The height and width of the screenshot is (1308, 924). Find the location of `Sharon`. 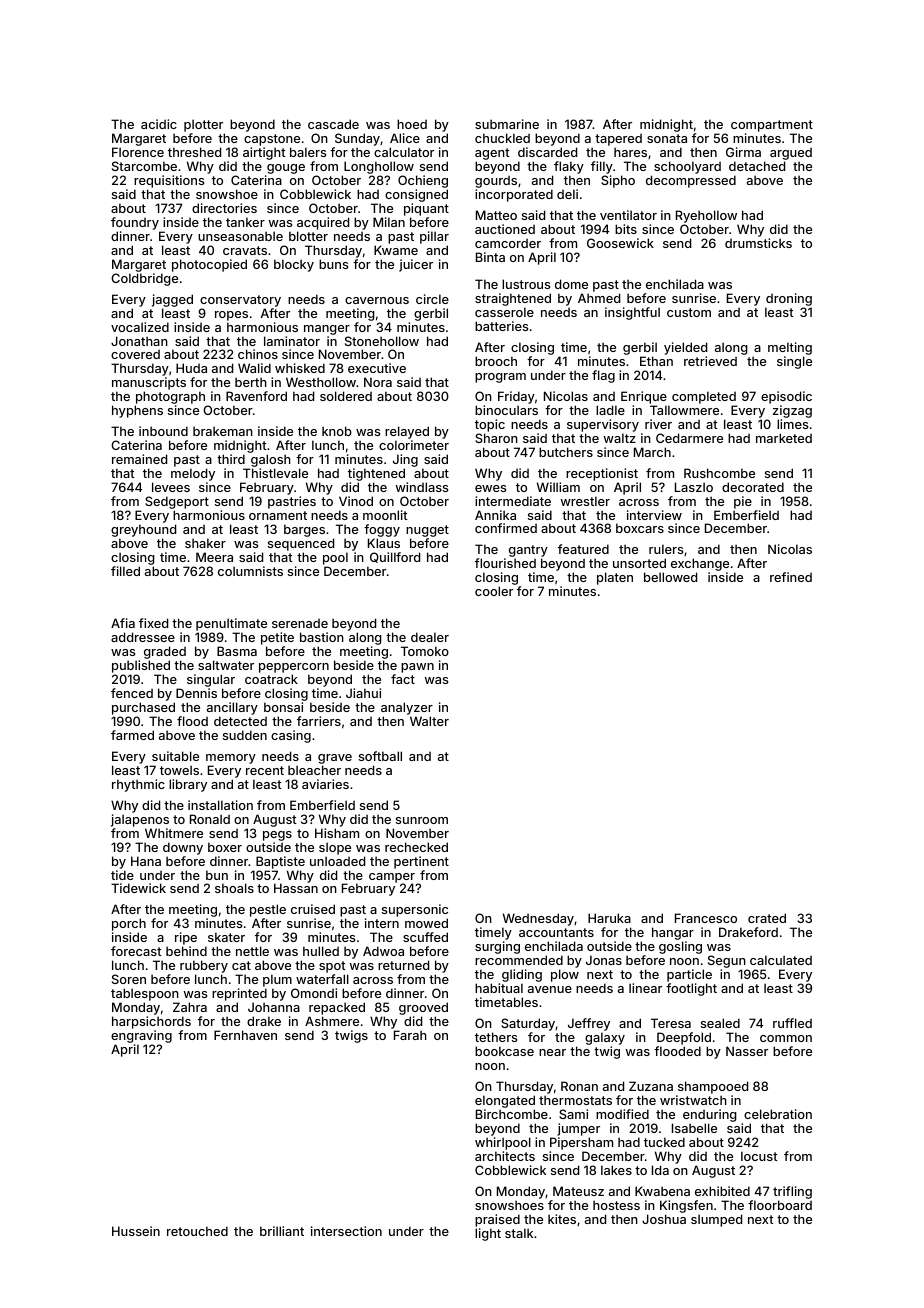

Sharon is located at coordinates (496, 438).
